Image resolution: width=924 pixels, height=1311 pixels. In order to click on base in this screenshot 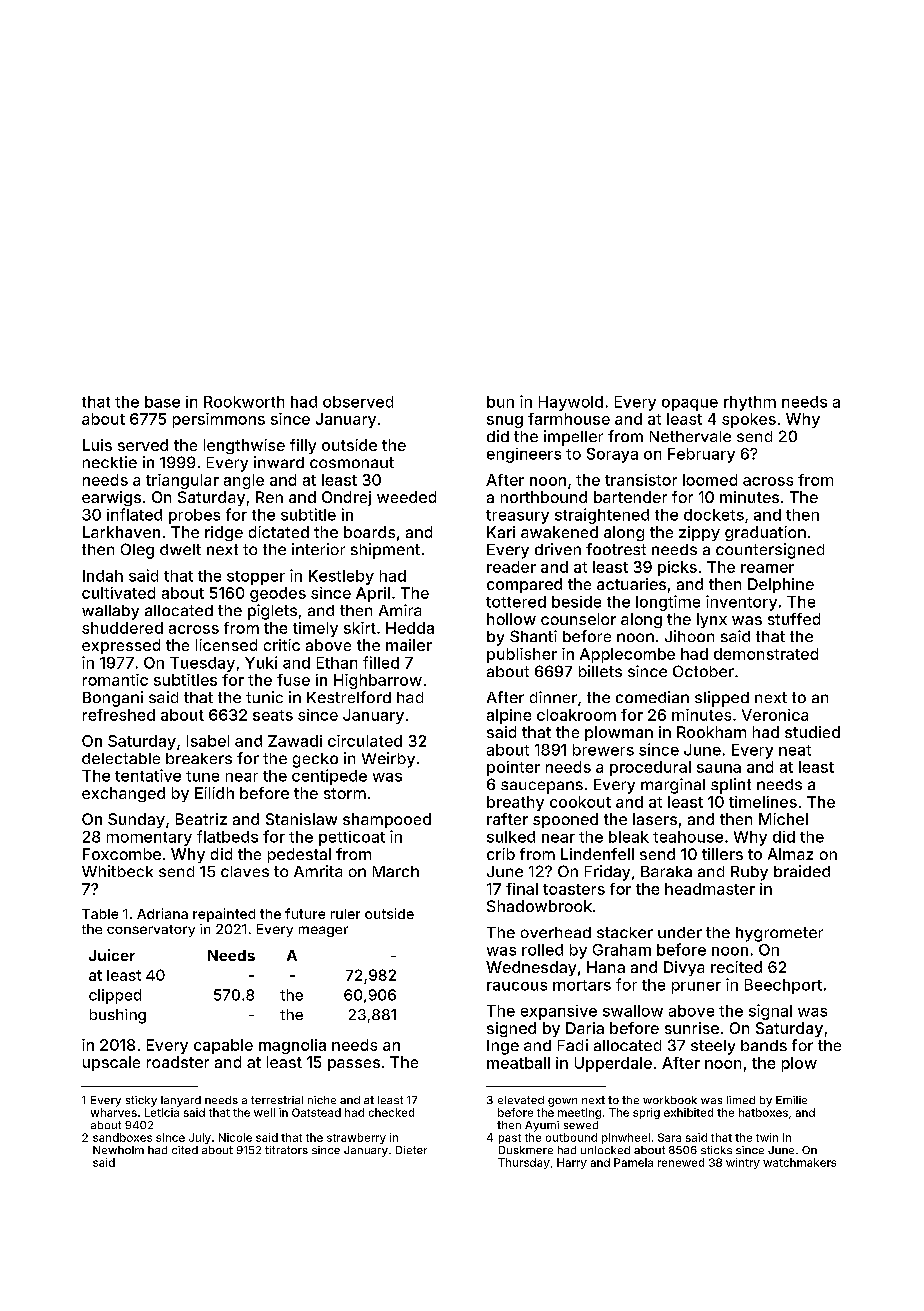, I will do `click(162, 402)`.
